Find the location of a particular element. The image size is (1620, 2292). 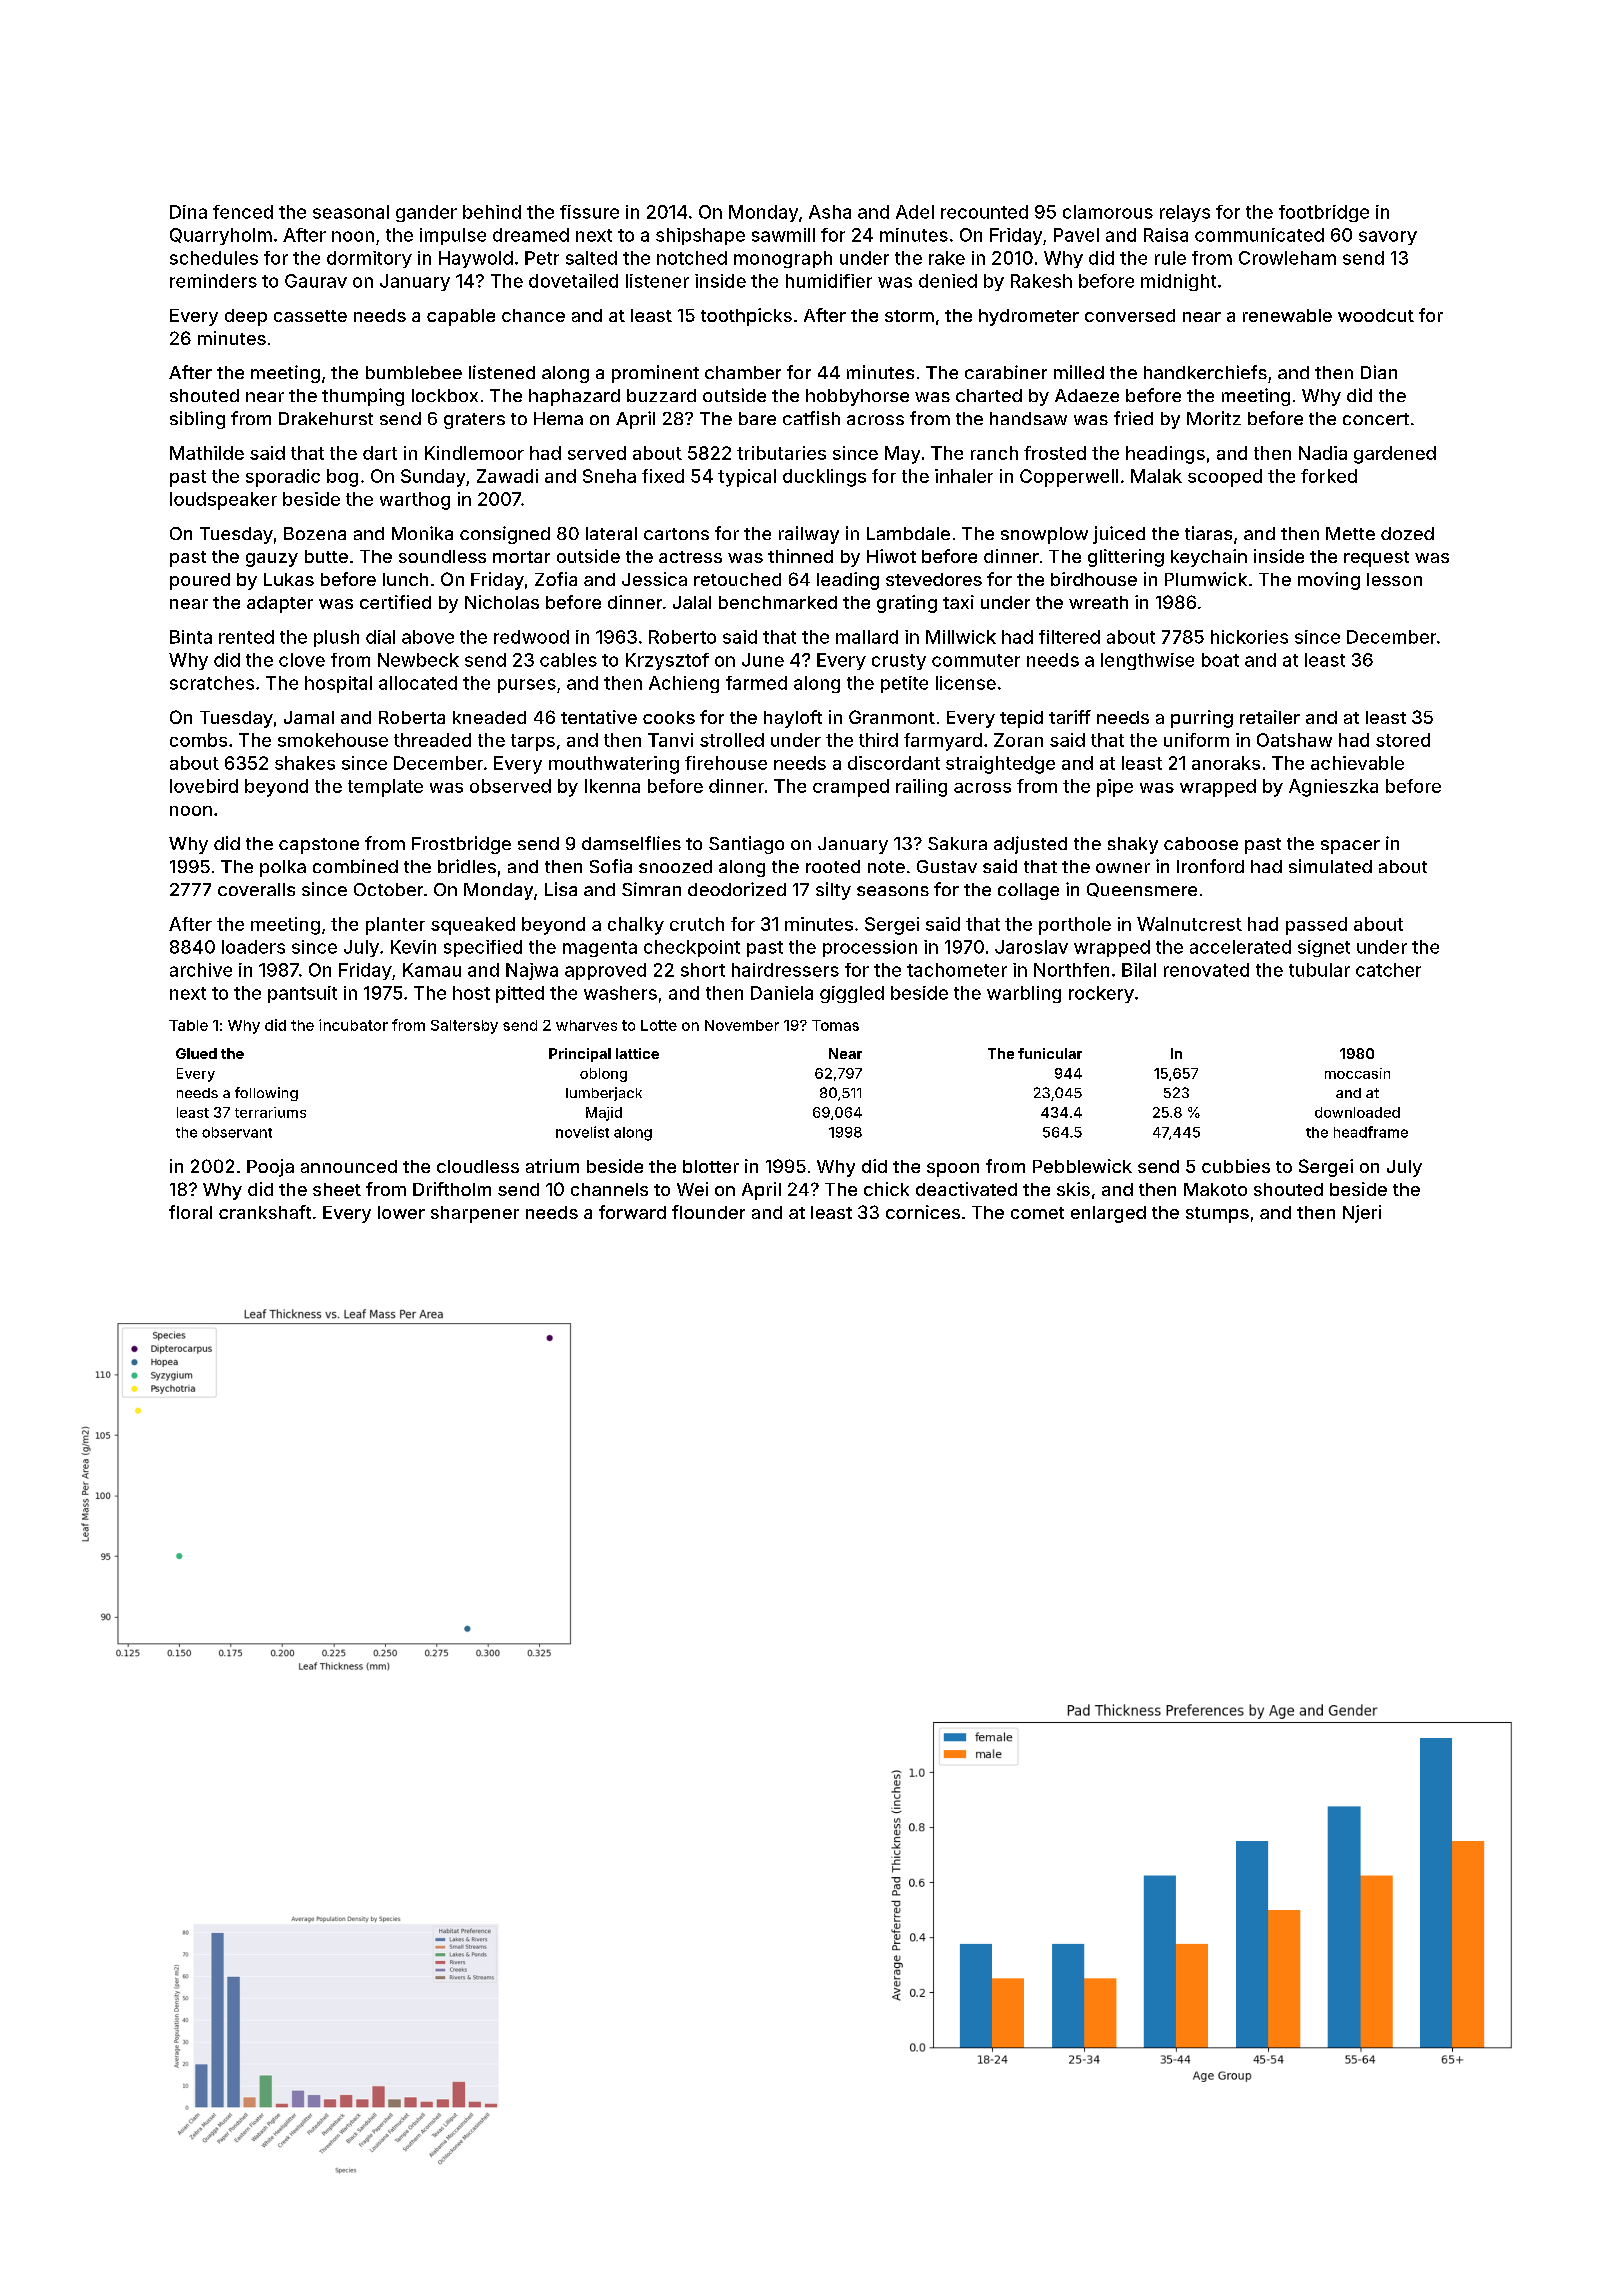

mallard is located at coordinates (867, 637).
